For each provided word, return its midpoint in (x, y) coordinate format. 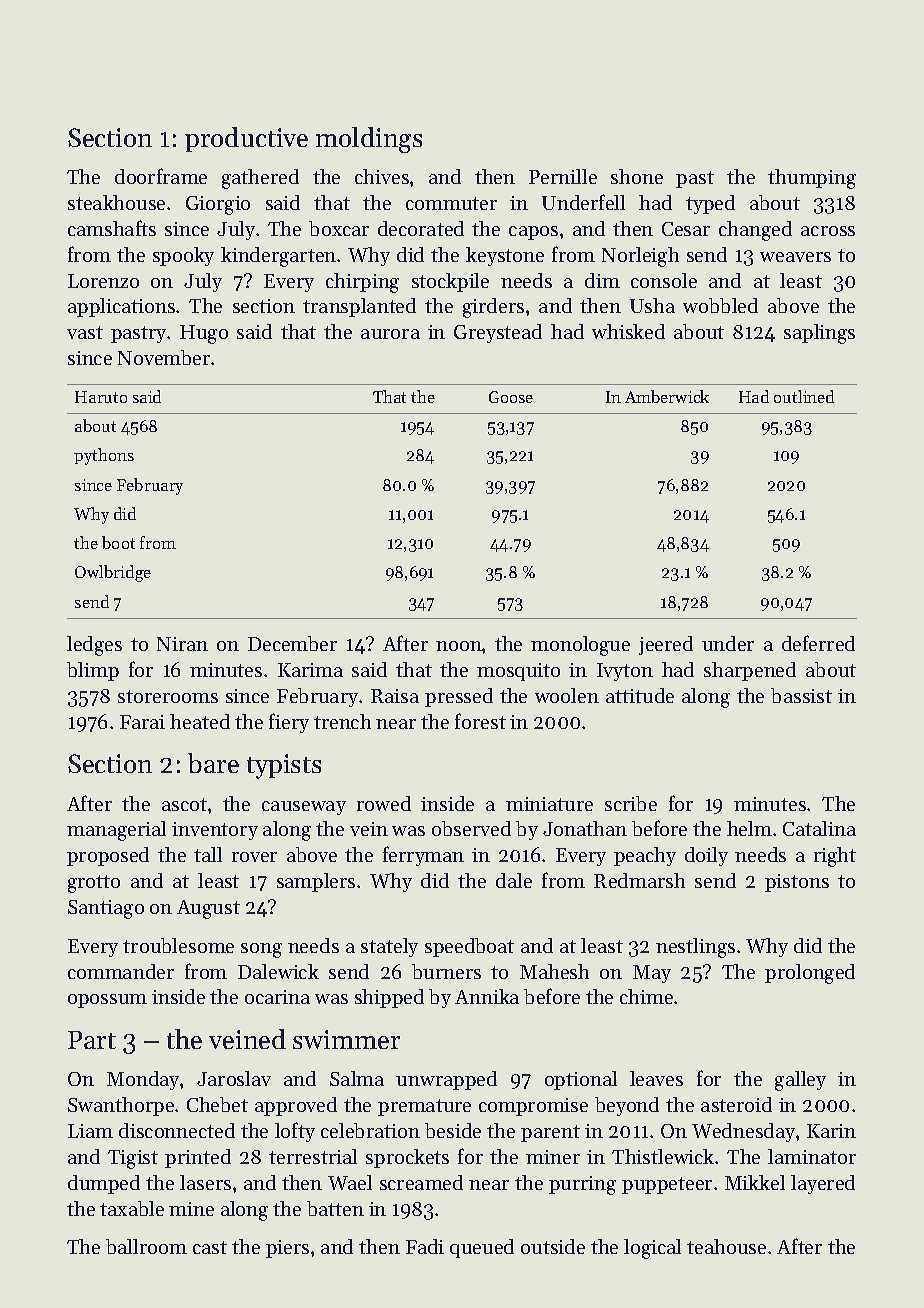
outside (553, 1246)
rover (254, 857)
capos (533, 233)
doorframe (161, 176)
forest (480, 721)
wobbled (720, 305)
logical (652, 1249)
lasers (205, 1182)
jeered (666, 645)
